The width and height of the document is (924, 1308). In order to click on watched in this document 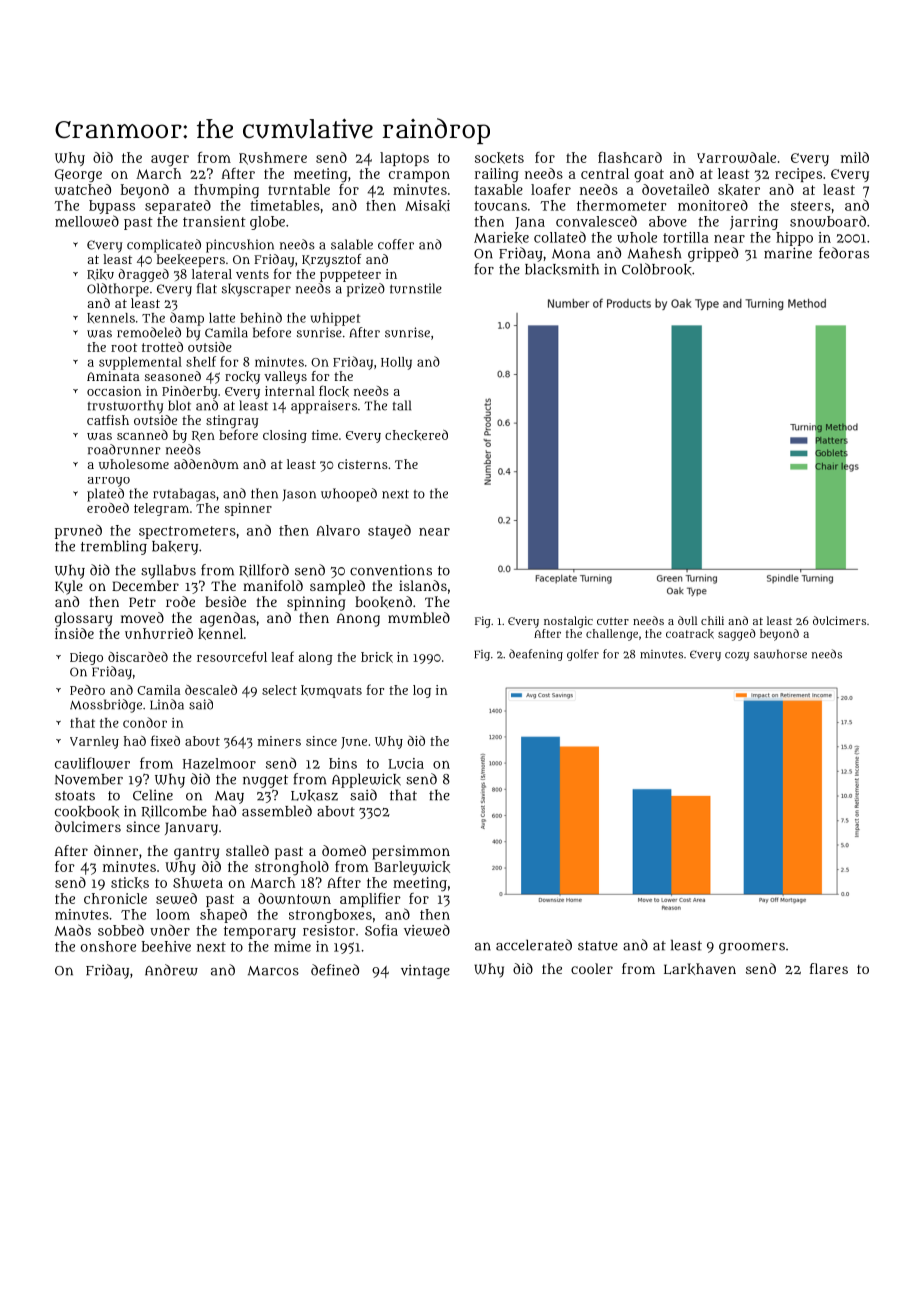, I will do `click(83, 189)`.
